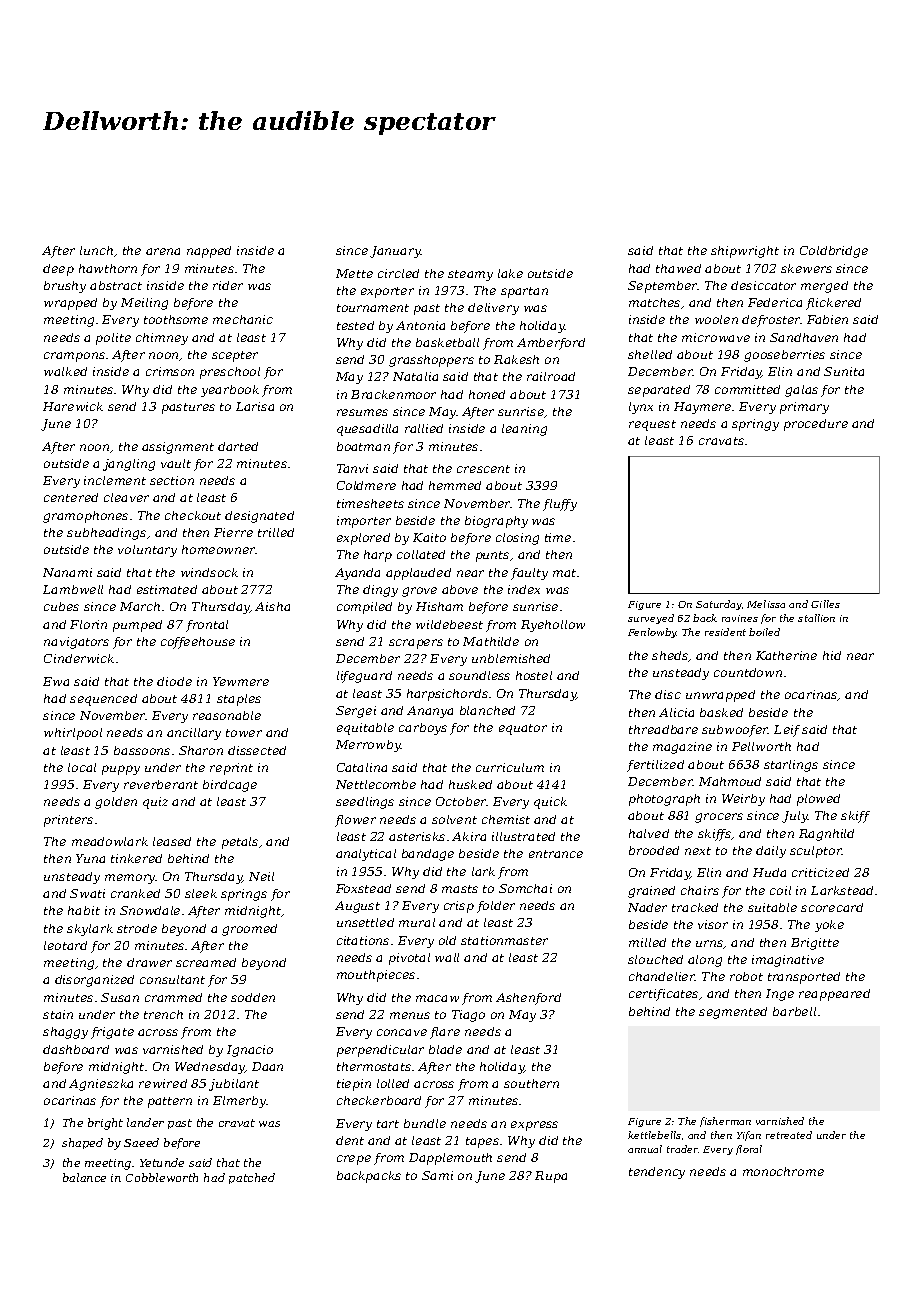 The height and width of the image is (1308, 924). What do you see at coordinates (834, 252) in the image?
I see `Coldbridge` at bounding box center [834, 252].
